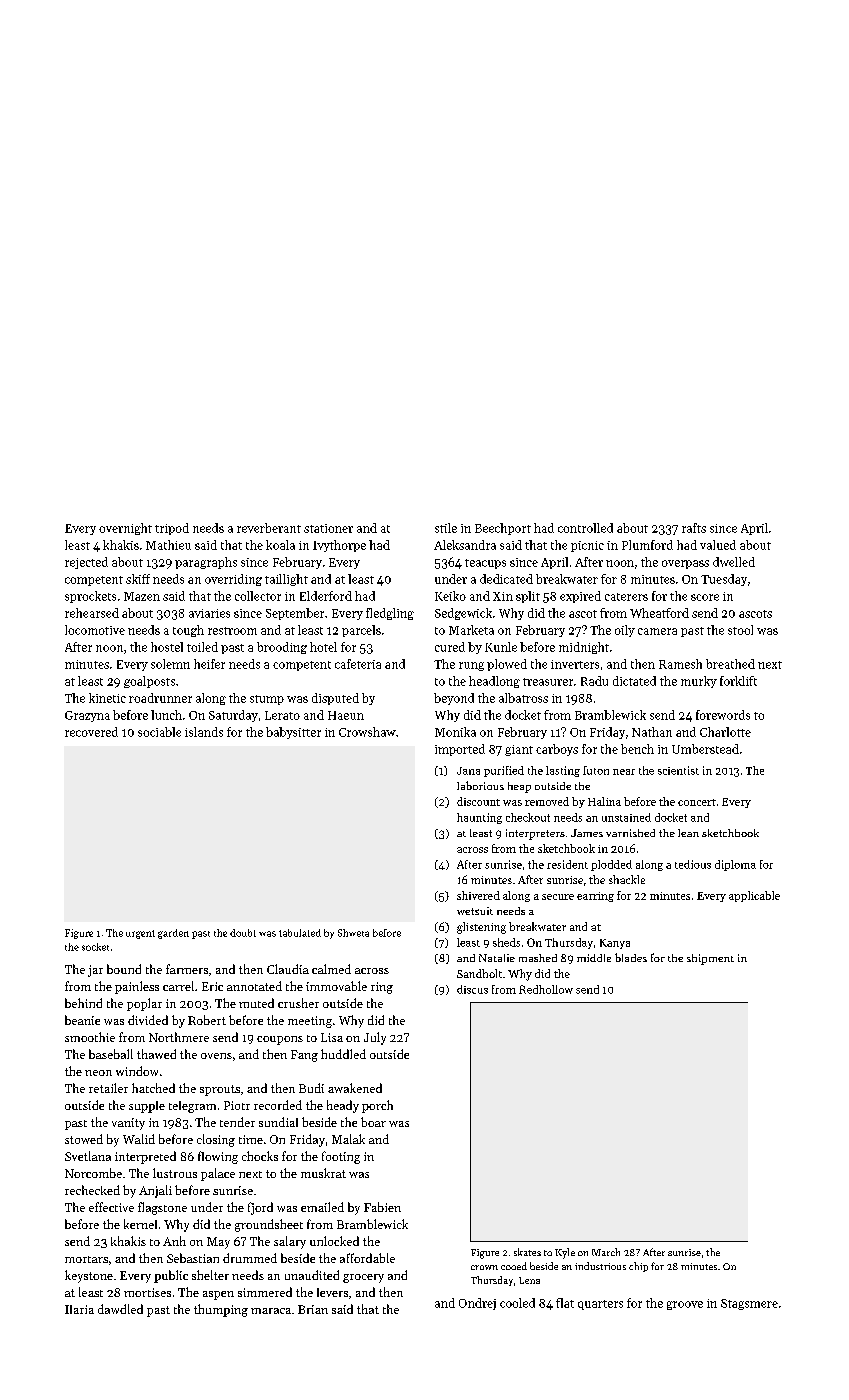 This page has height=1400, width=849. What do you see at coordinates (694, 528) in the page?
I see `rafts` at bounding box center [694, 528].
